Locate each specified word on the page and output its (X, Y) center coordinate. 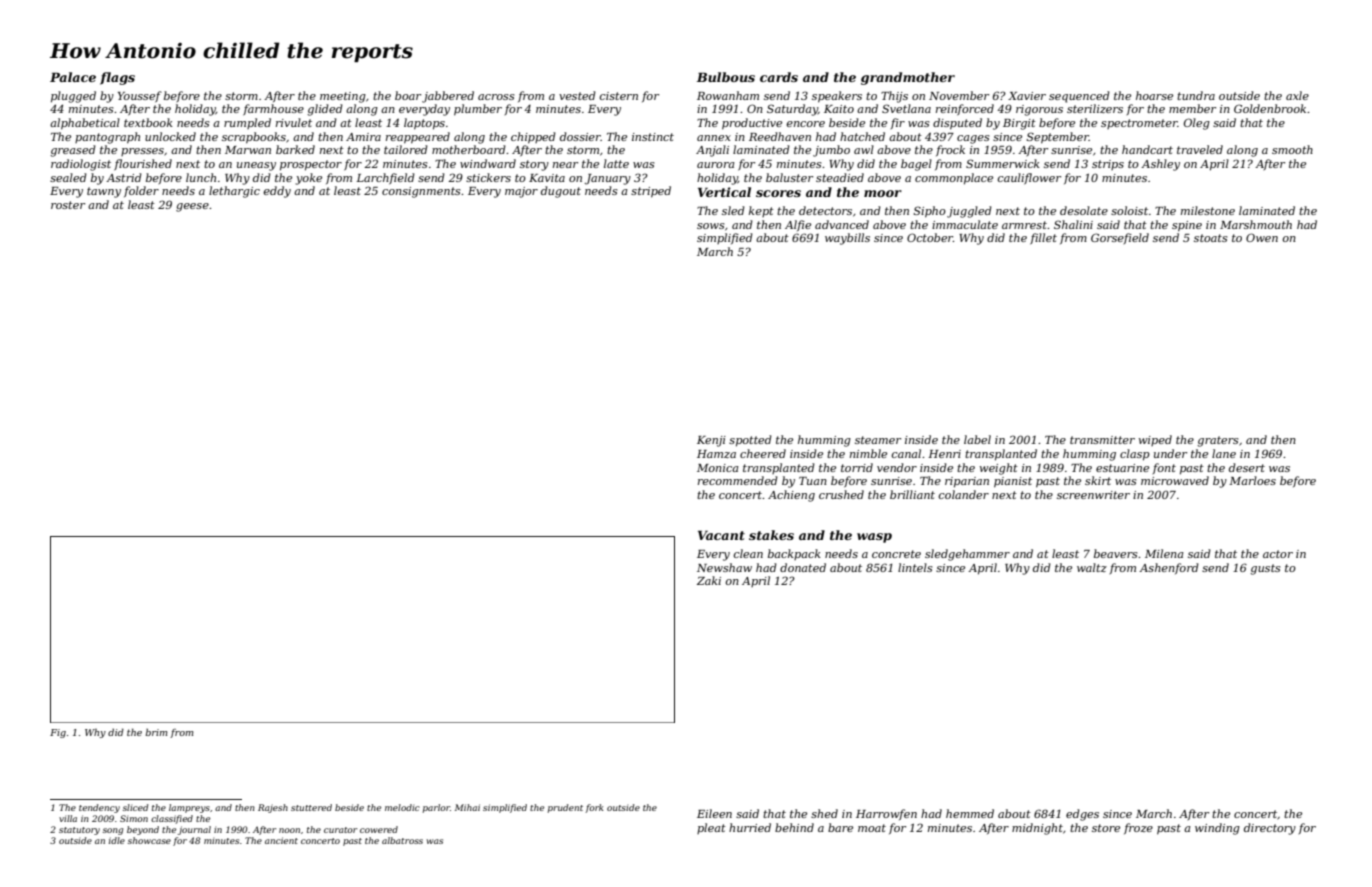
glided (325, 110)
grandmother (908, 78)
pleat (711, 828)
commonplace (954, 179)
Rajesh (273, 808)
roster (68, 205)
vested (577, 95)
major (521, 192)
